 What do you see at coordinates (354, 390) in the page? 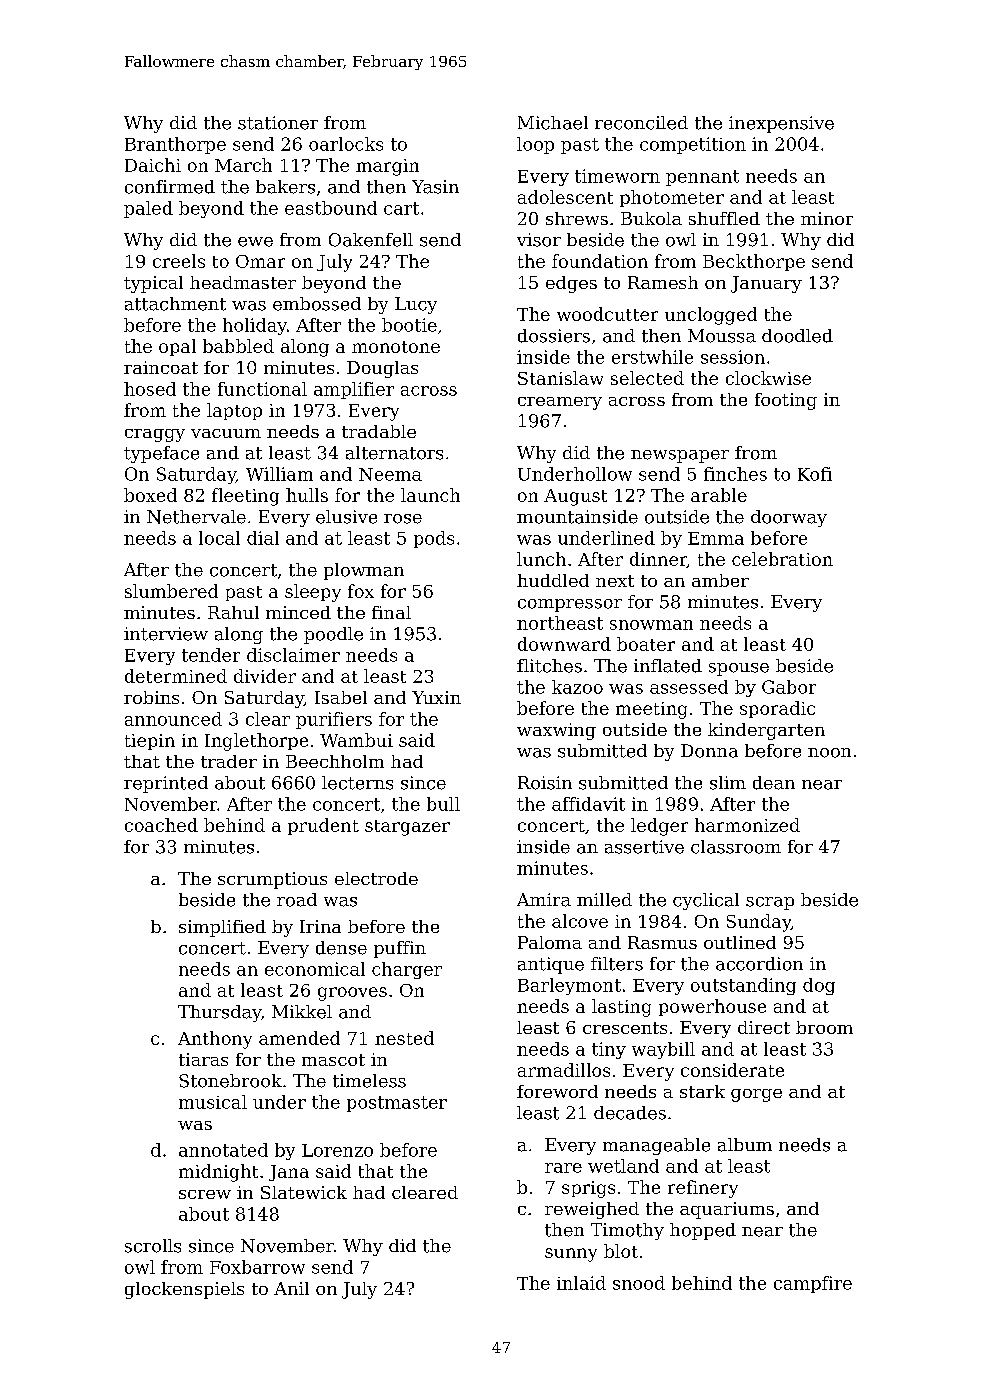
I see `amplifier` at bounding box center [354, 390].
